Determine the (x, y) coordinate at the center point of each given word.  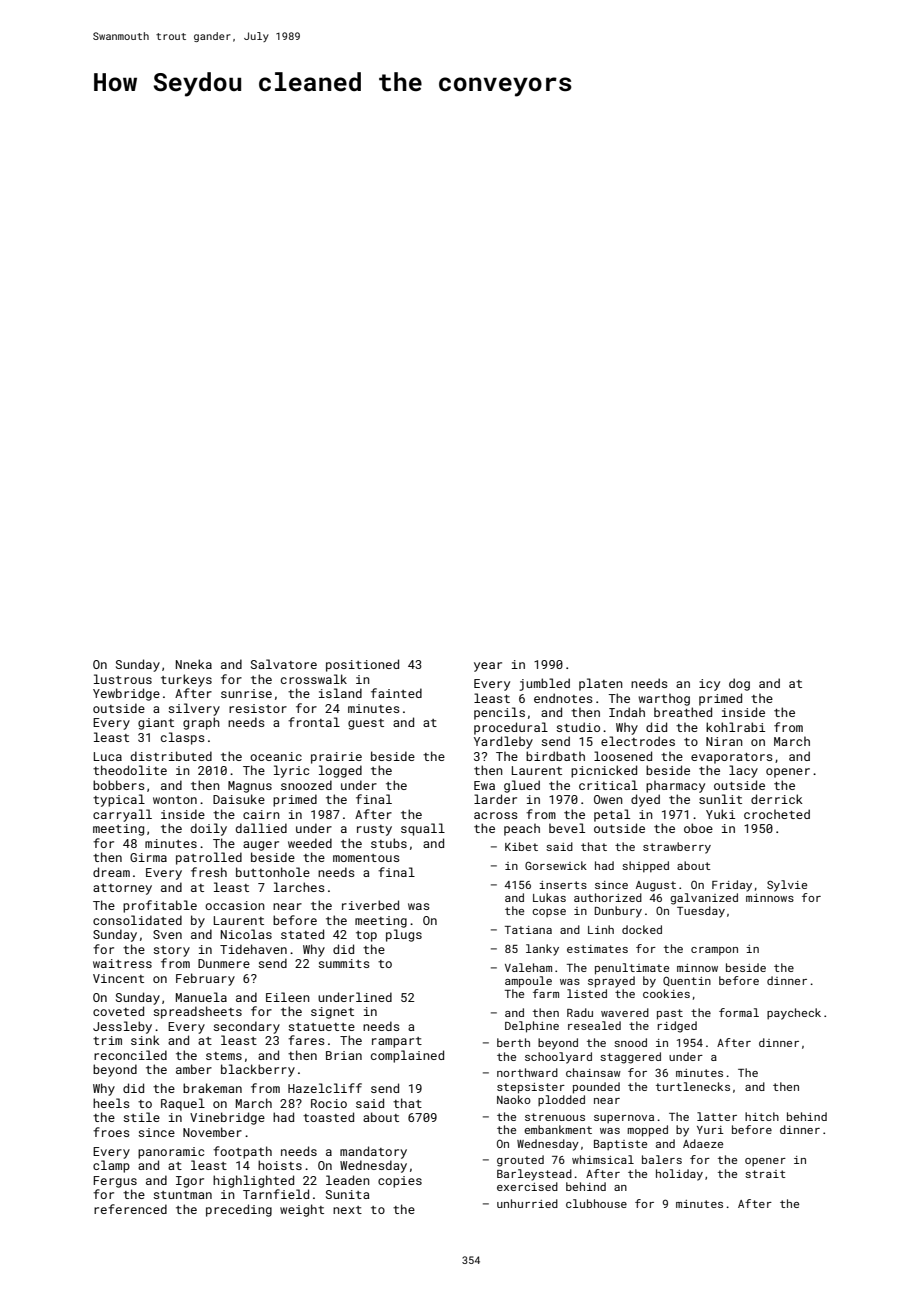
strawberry (677, 848)
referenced (130, 1209)
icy (709, 685)
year (488, 667)
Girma (148, 857)
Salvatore (284, 664)
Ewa (484, 785)
